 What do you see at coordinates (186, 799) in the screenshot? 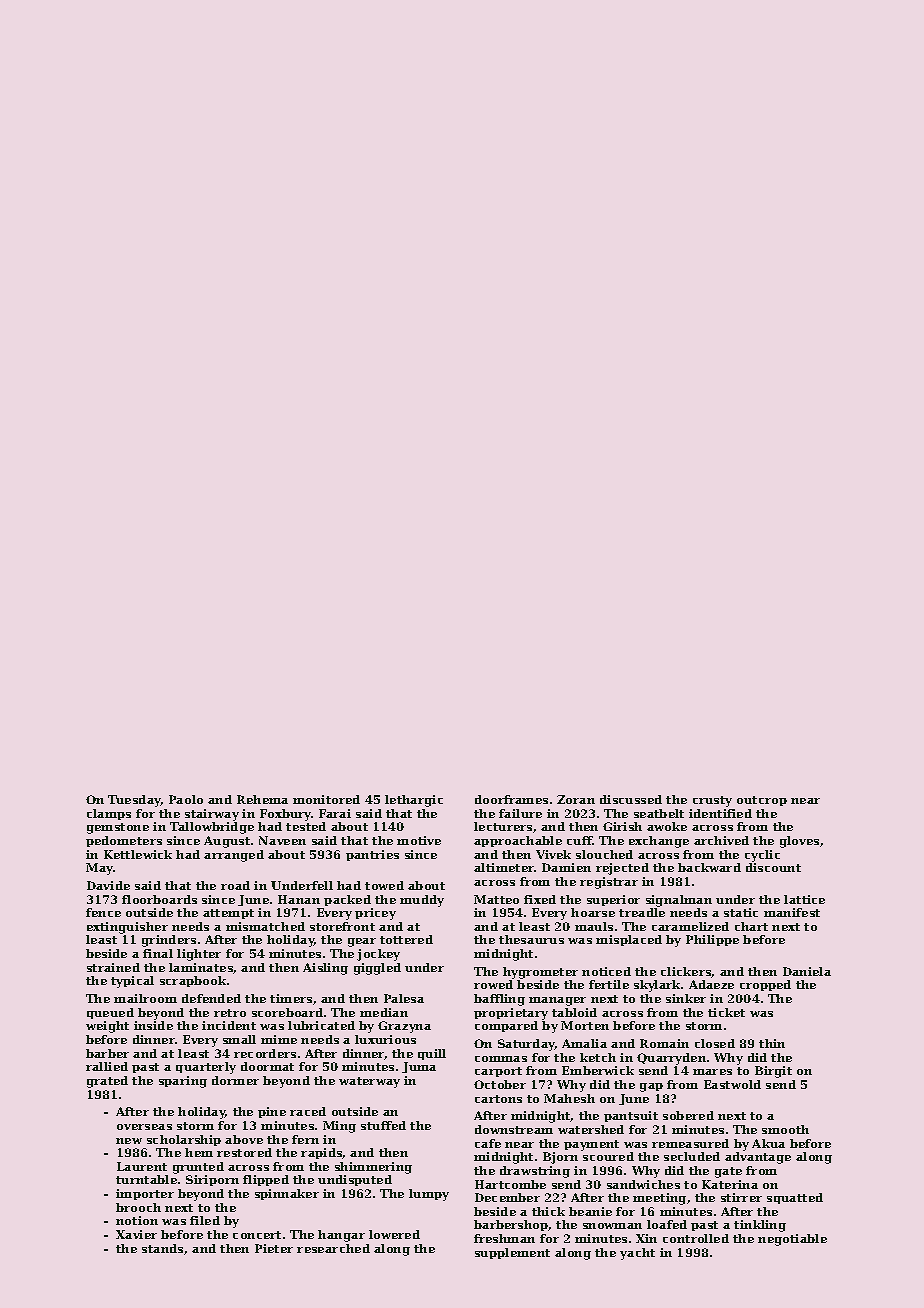
I see `Paolo` at bounding box center [186, 799].
